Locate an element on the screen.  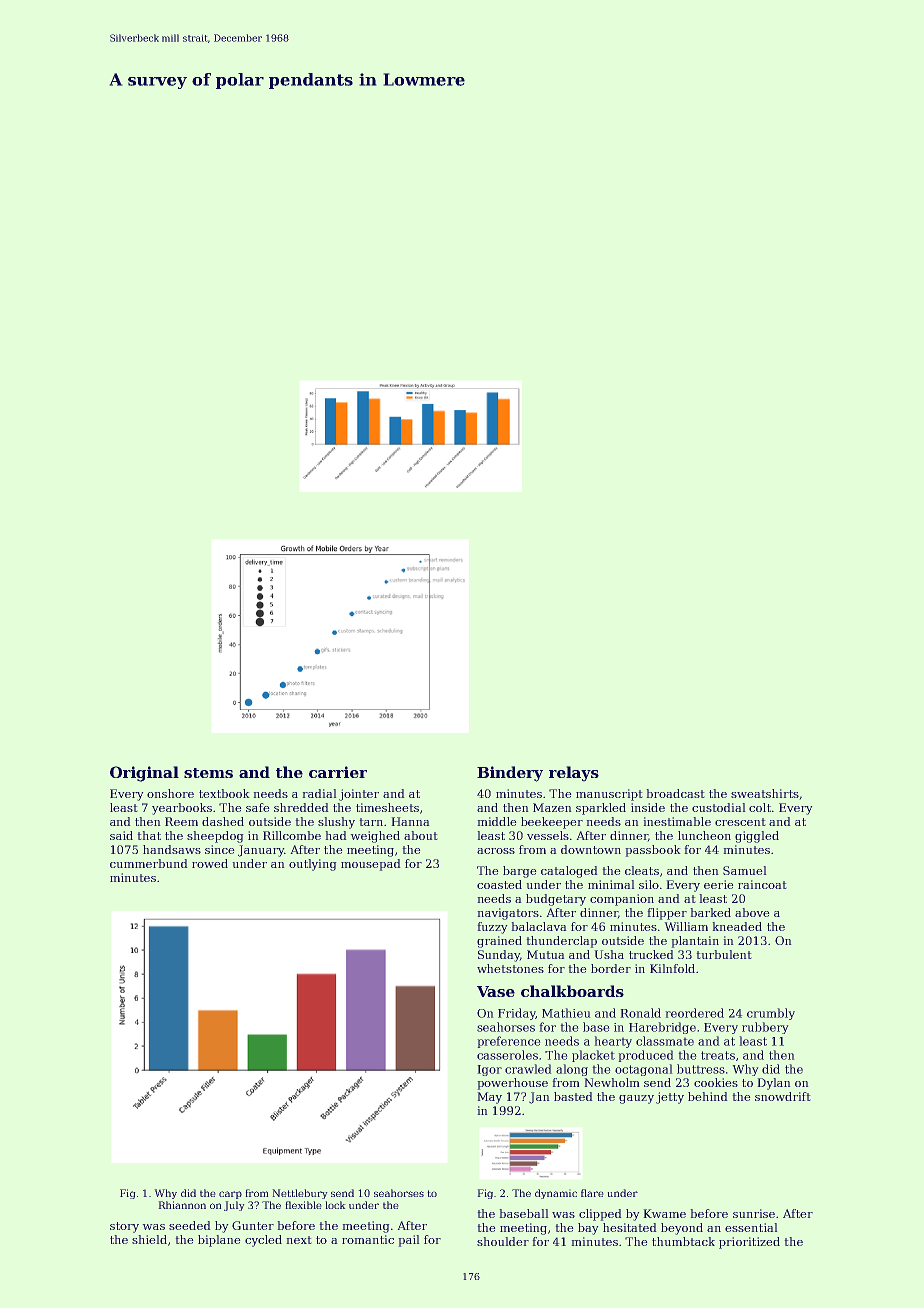
Igor is located at coordinates (489, 1070).
